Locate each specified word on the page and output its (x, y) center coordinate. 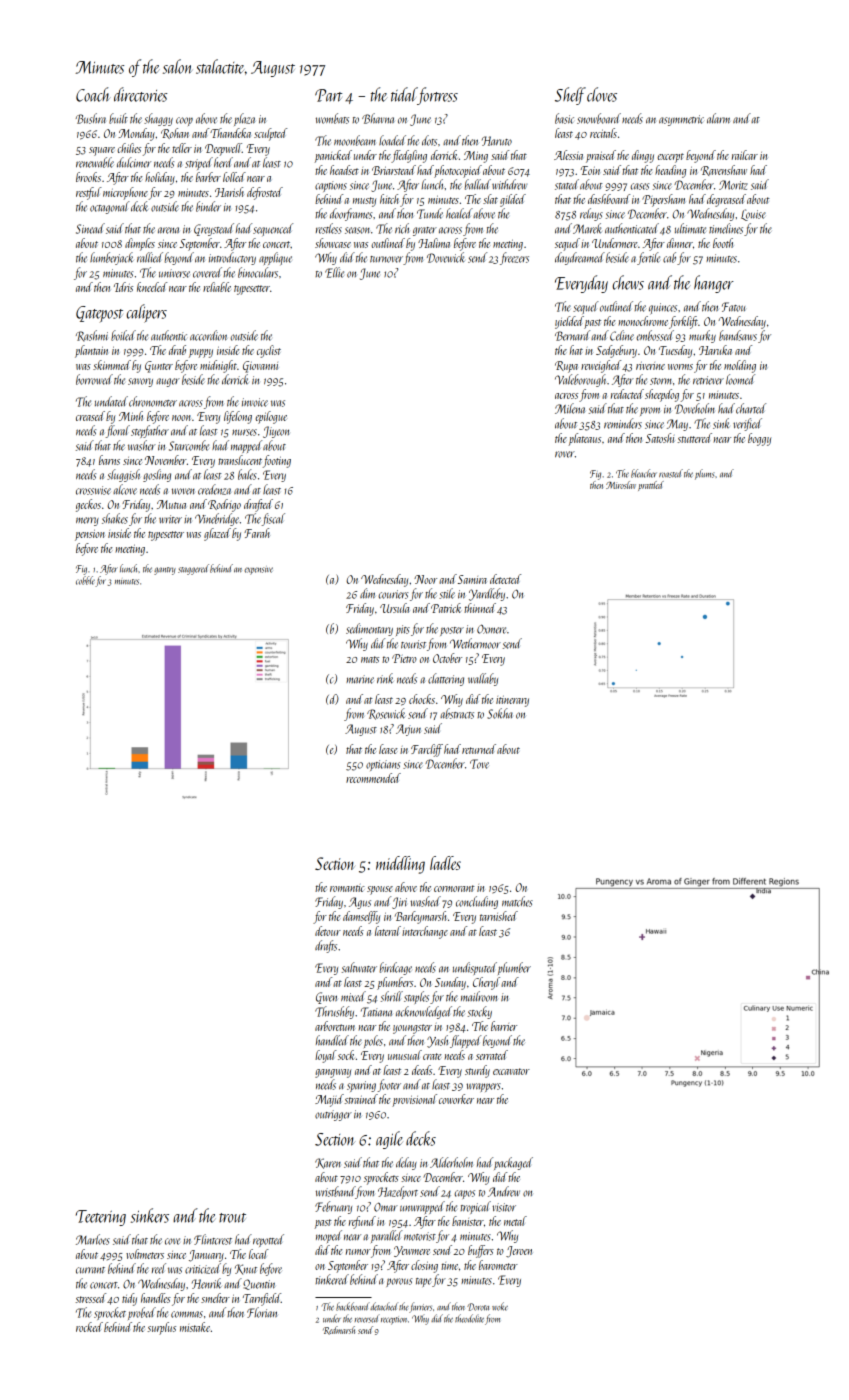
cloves (602, 94)
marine (360, 679)
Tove (479, 764)
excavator (511, 1071)
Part (328, 95)
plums (705, 474)
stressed (90, 1298)
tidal (404, 94)
